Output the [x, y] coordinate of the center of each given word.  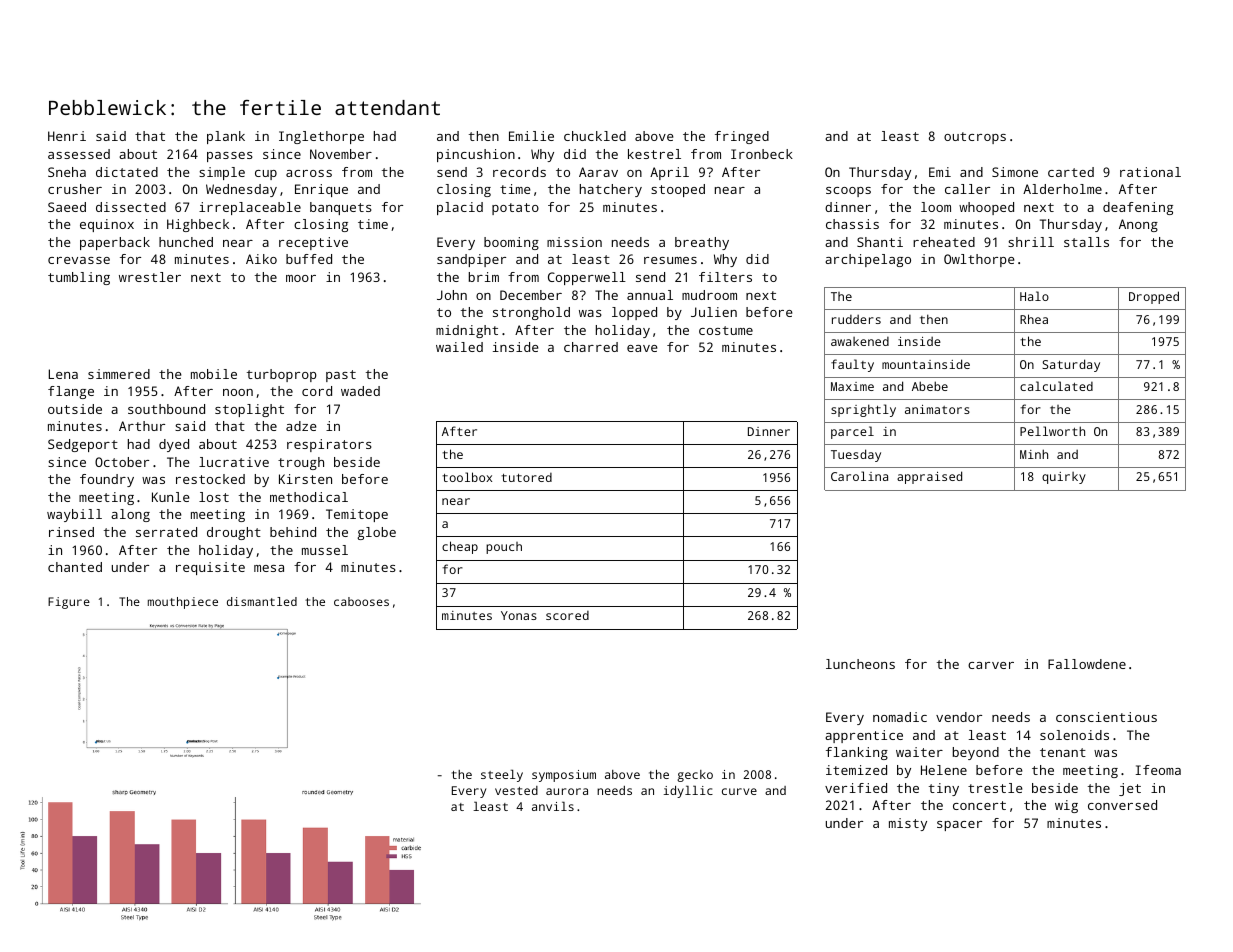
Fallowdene [1087, 664]
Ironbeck [762, 154]
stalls [1086, 242]
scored [567, 615]
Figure [69, 603]
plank [226, 137]
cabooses [361, 601]
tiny [944, 789]
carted [1071, 172]
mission [574, 242]
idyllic [688, 791]
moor [301, 278]
